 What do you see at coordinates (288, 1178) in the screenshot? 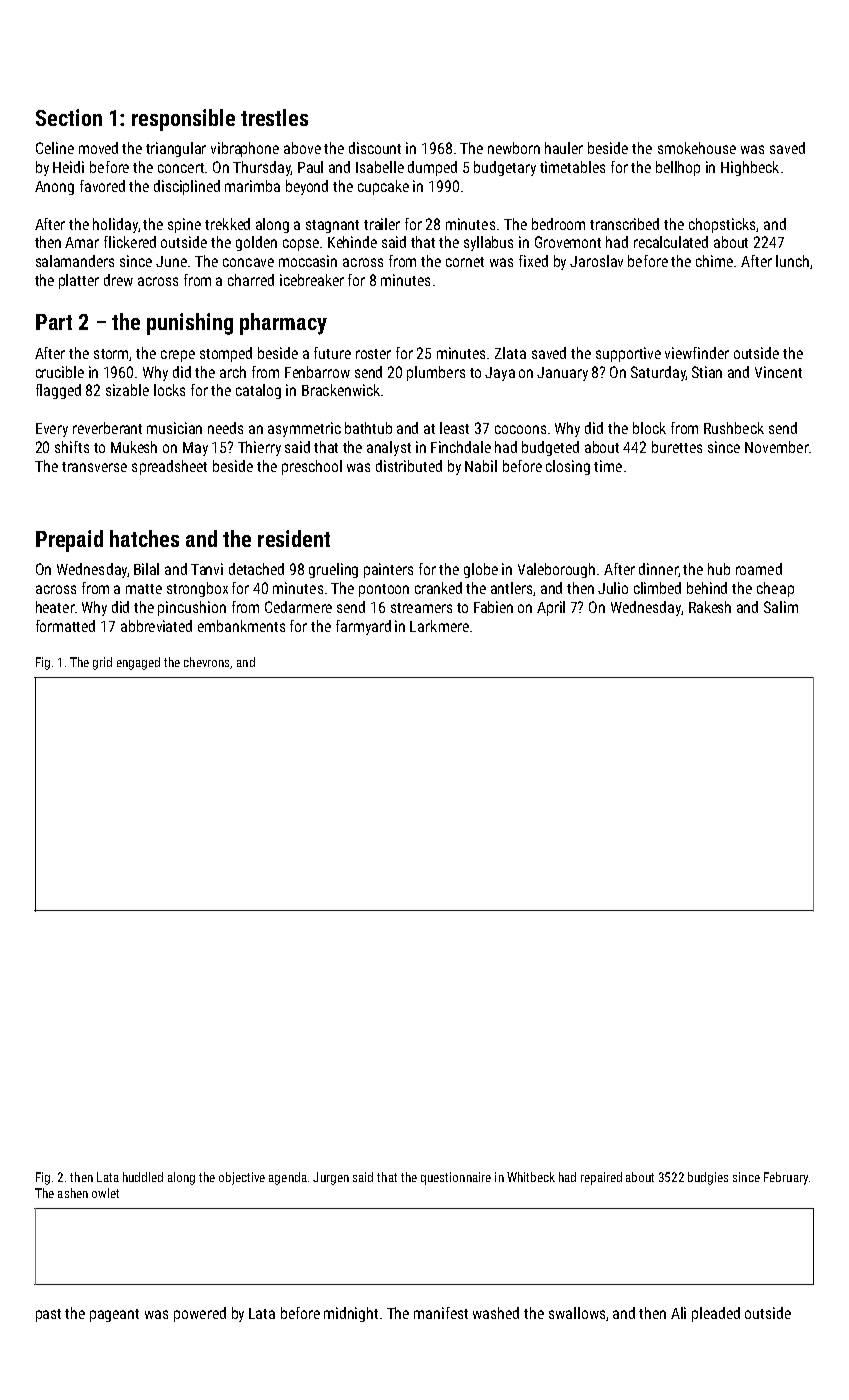
I see `agenda` at bounding box center [288, 1178].
